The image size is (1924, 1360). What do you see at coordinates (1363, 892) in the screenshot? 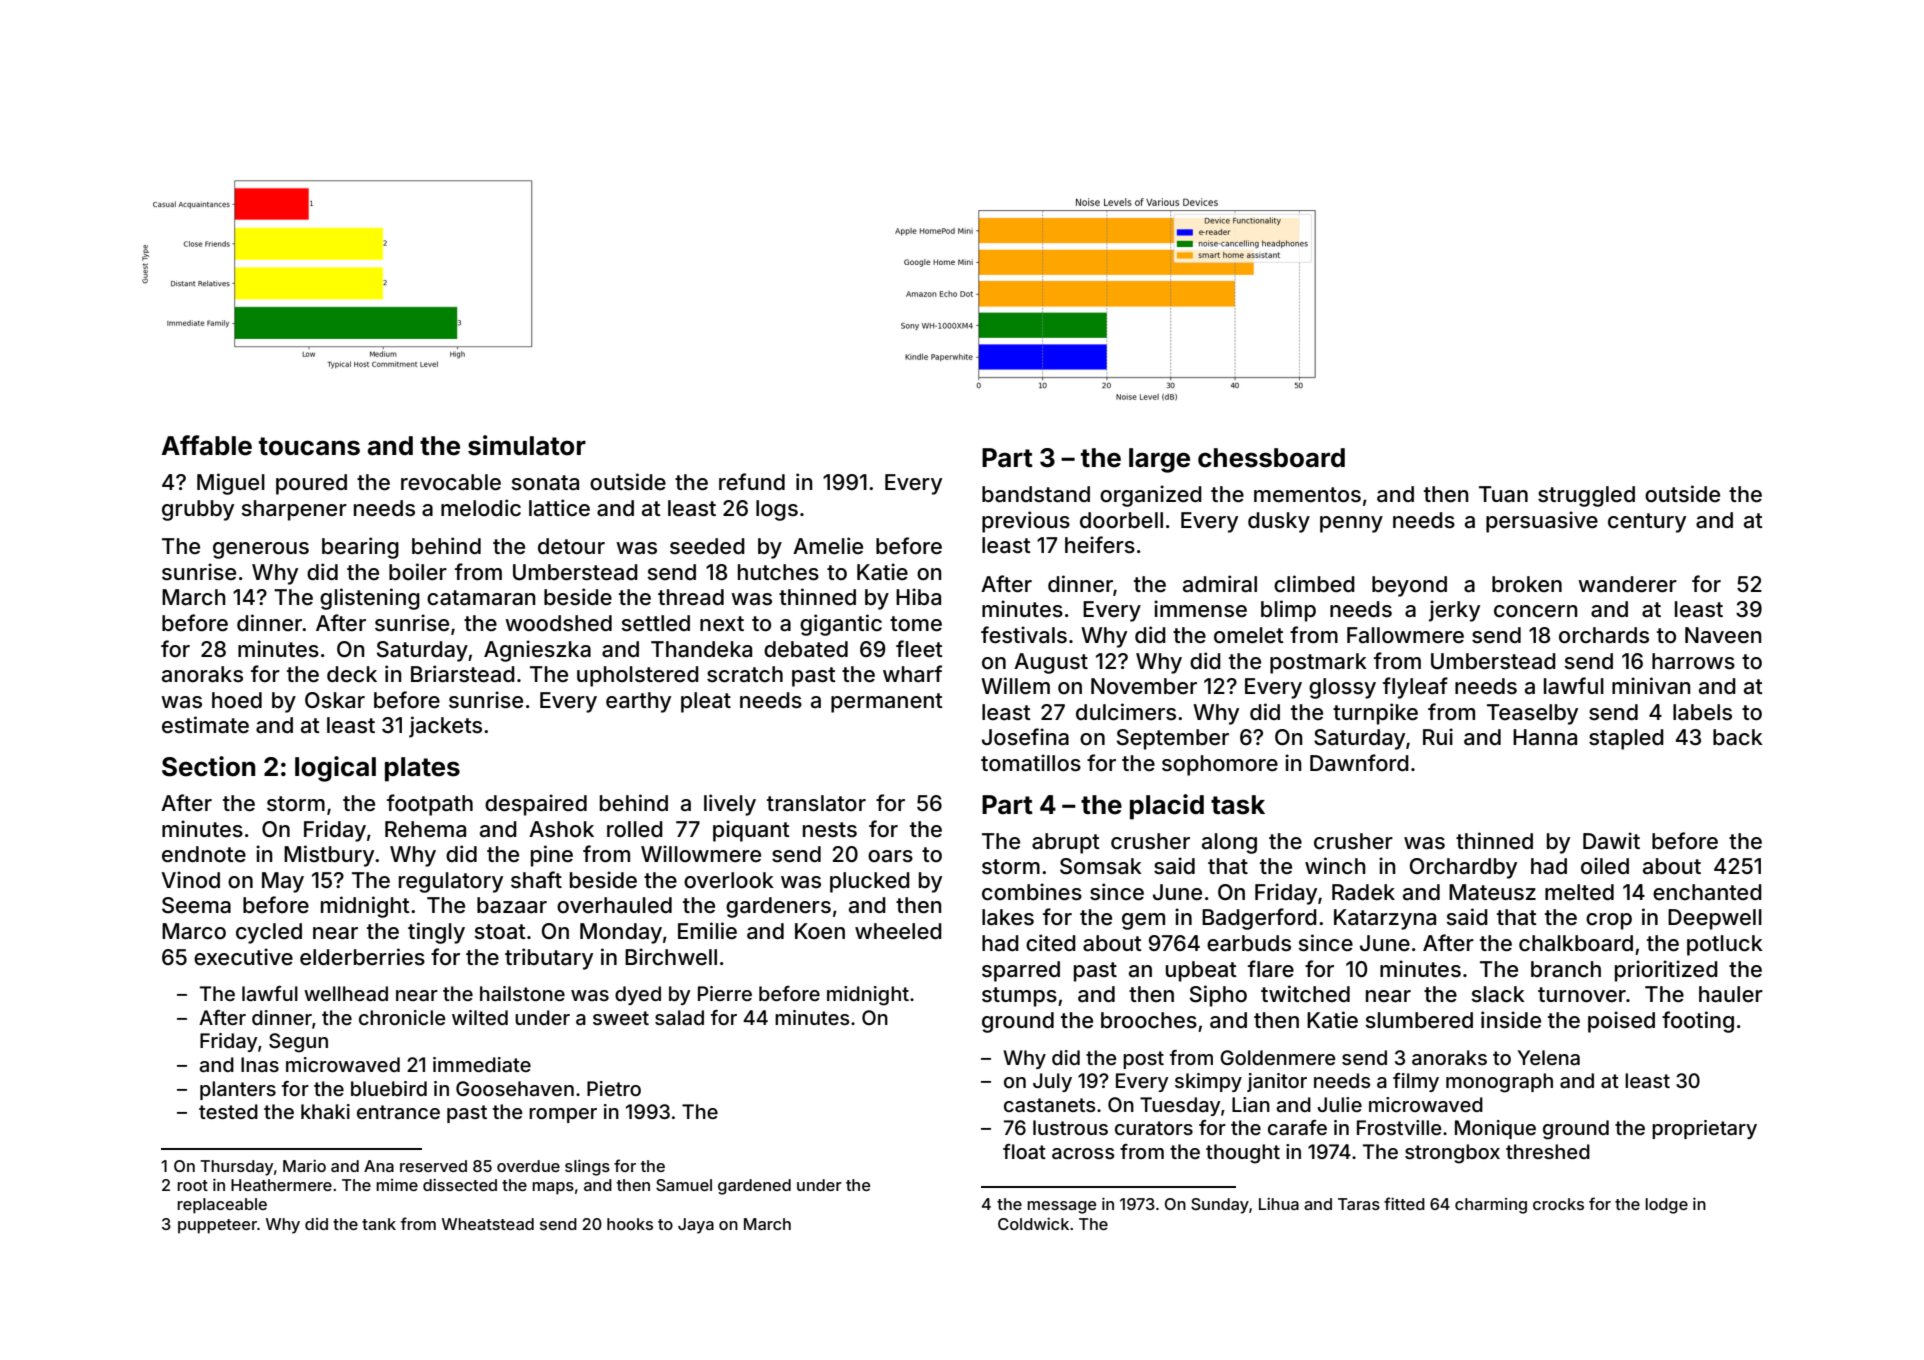
I see `Radek` at bounding box center [1363, 892].
